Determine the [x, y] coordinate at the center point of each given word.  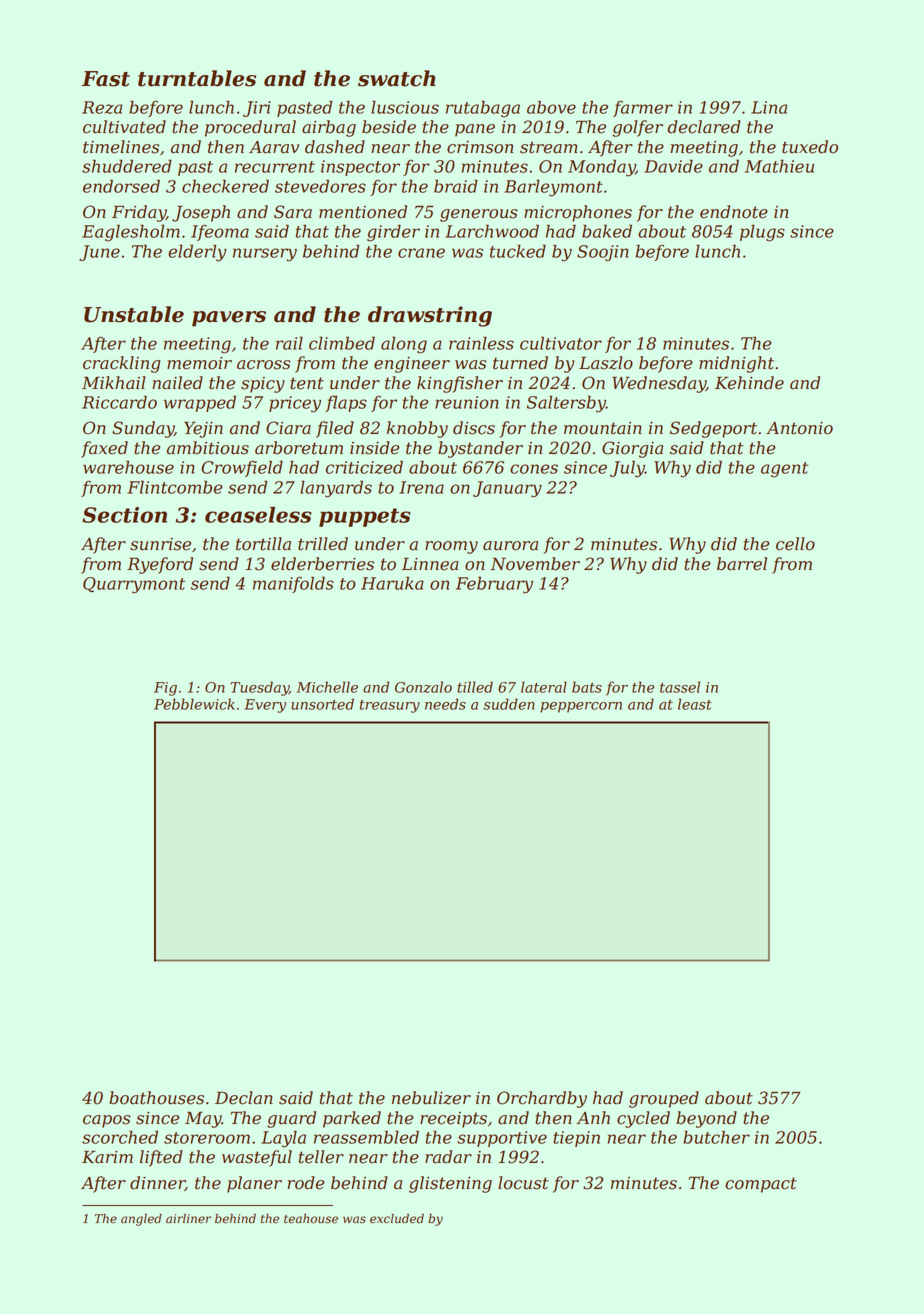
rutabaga [483, 109]
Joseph [201, 213]
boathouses [156, 1098]
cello [795, 544]
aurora [510, 546]
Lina [769, 107]
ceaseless [258, 515]
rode [306, 1183]
